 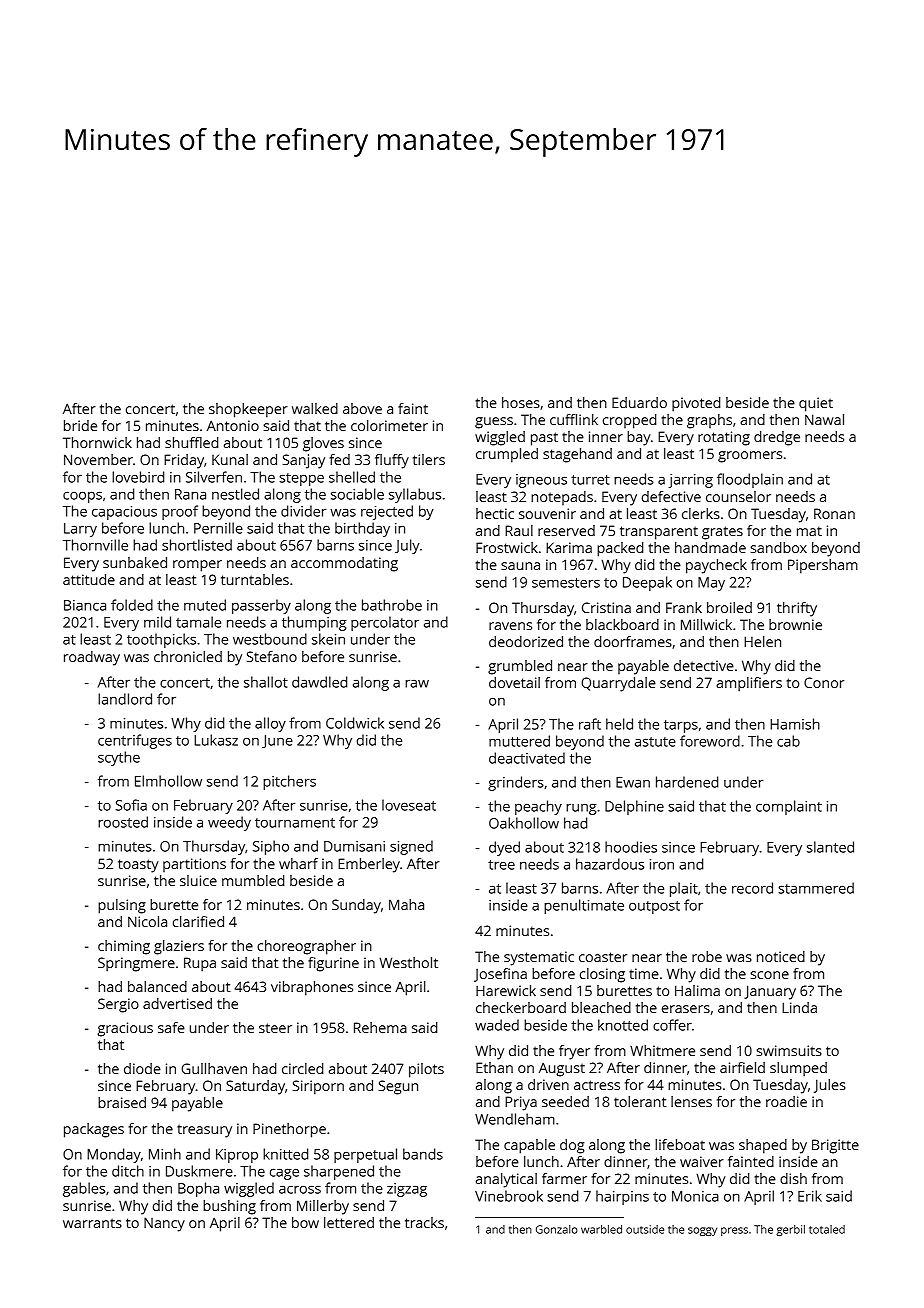 I want to click on Sunday, so click(x=356, y=906).
